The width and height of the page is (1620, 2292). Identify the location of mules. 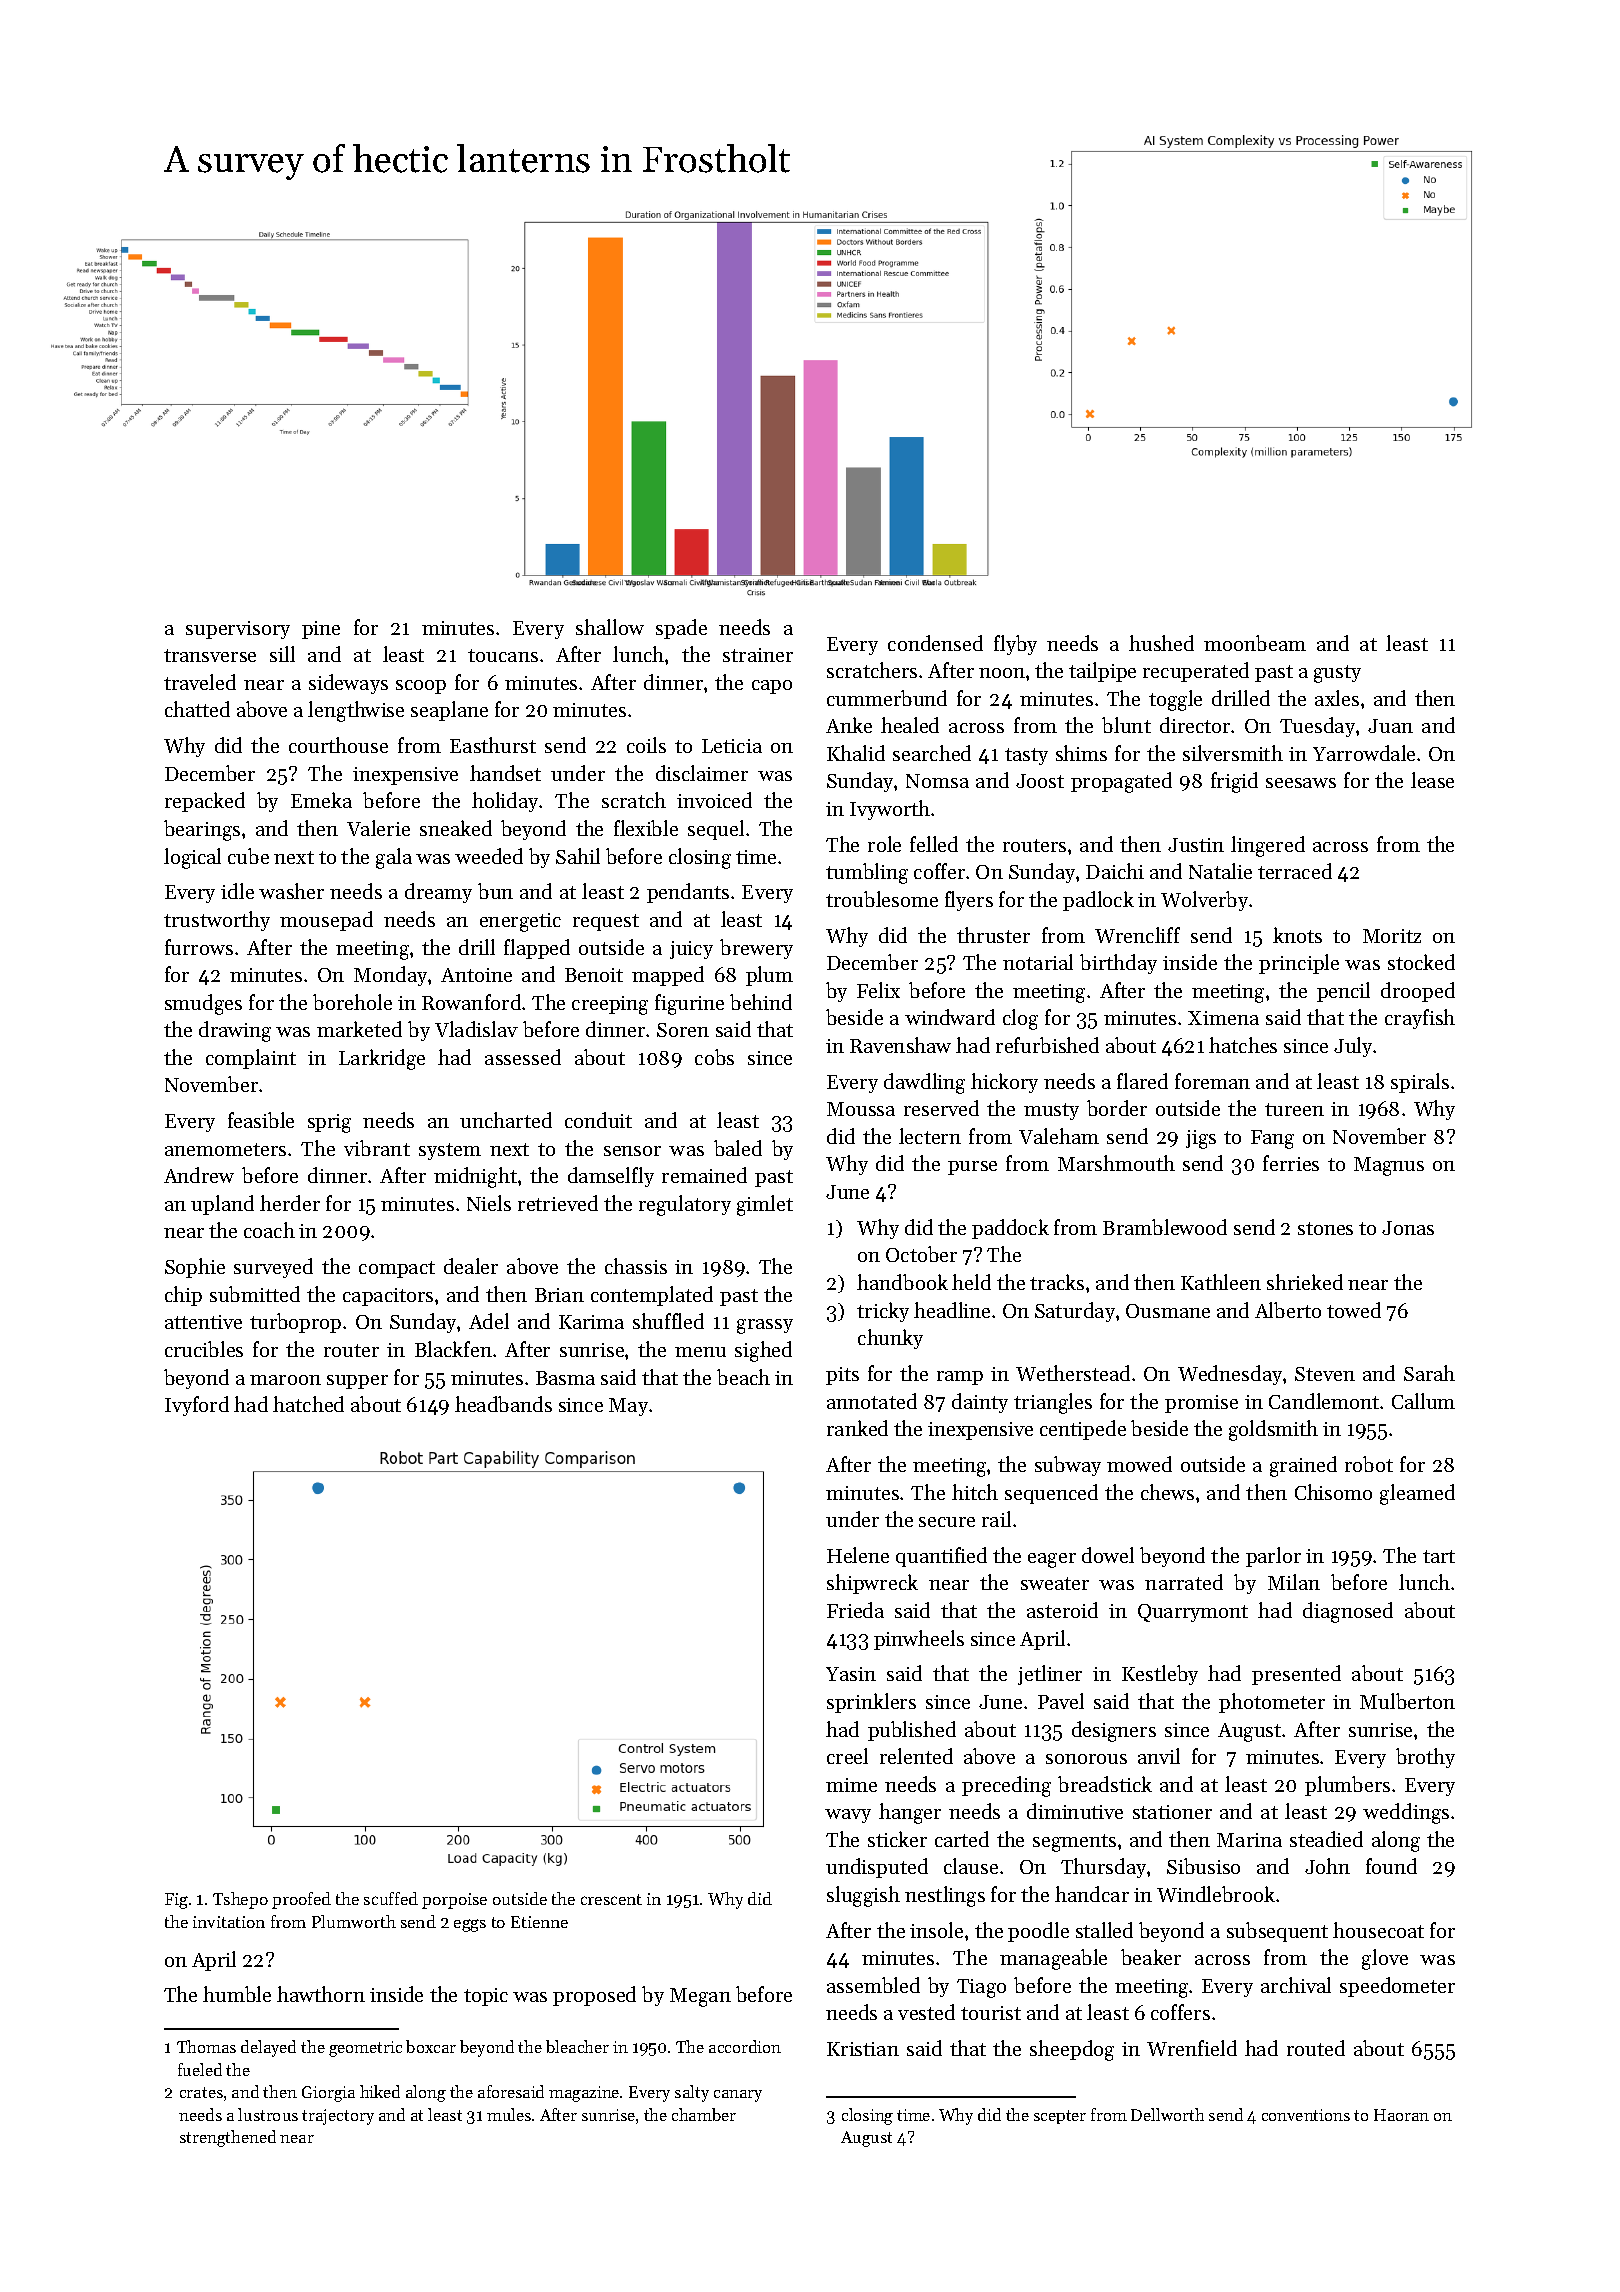
(509, 2114).
